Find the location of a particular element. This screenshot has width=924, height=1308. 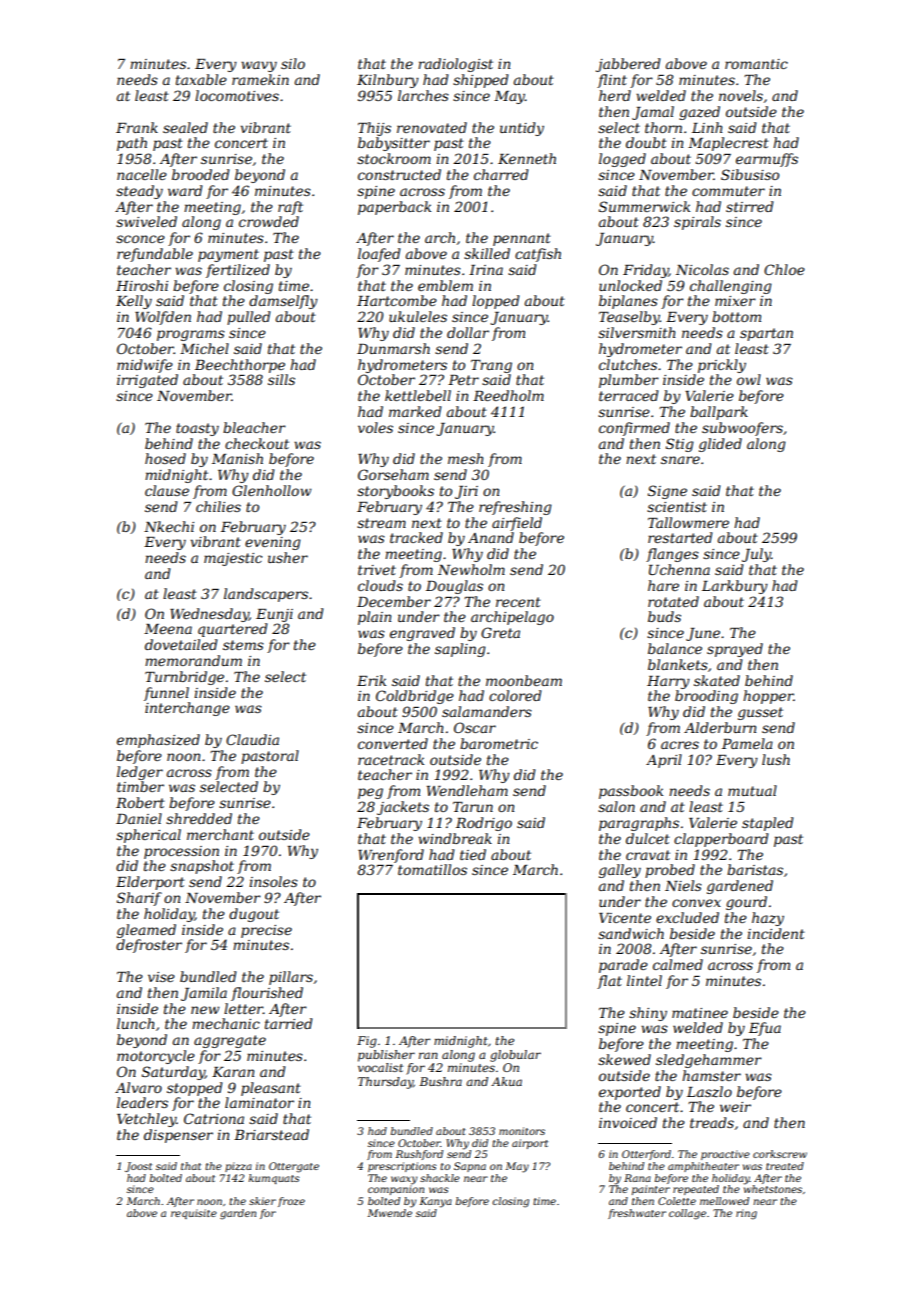

jabbered is located at coordinates (628, 65).
